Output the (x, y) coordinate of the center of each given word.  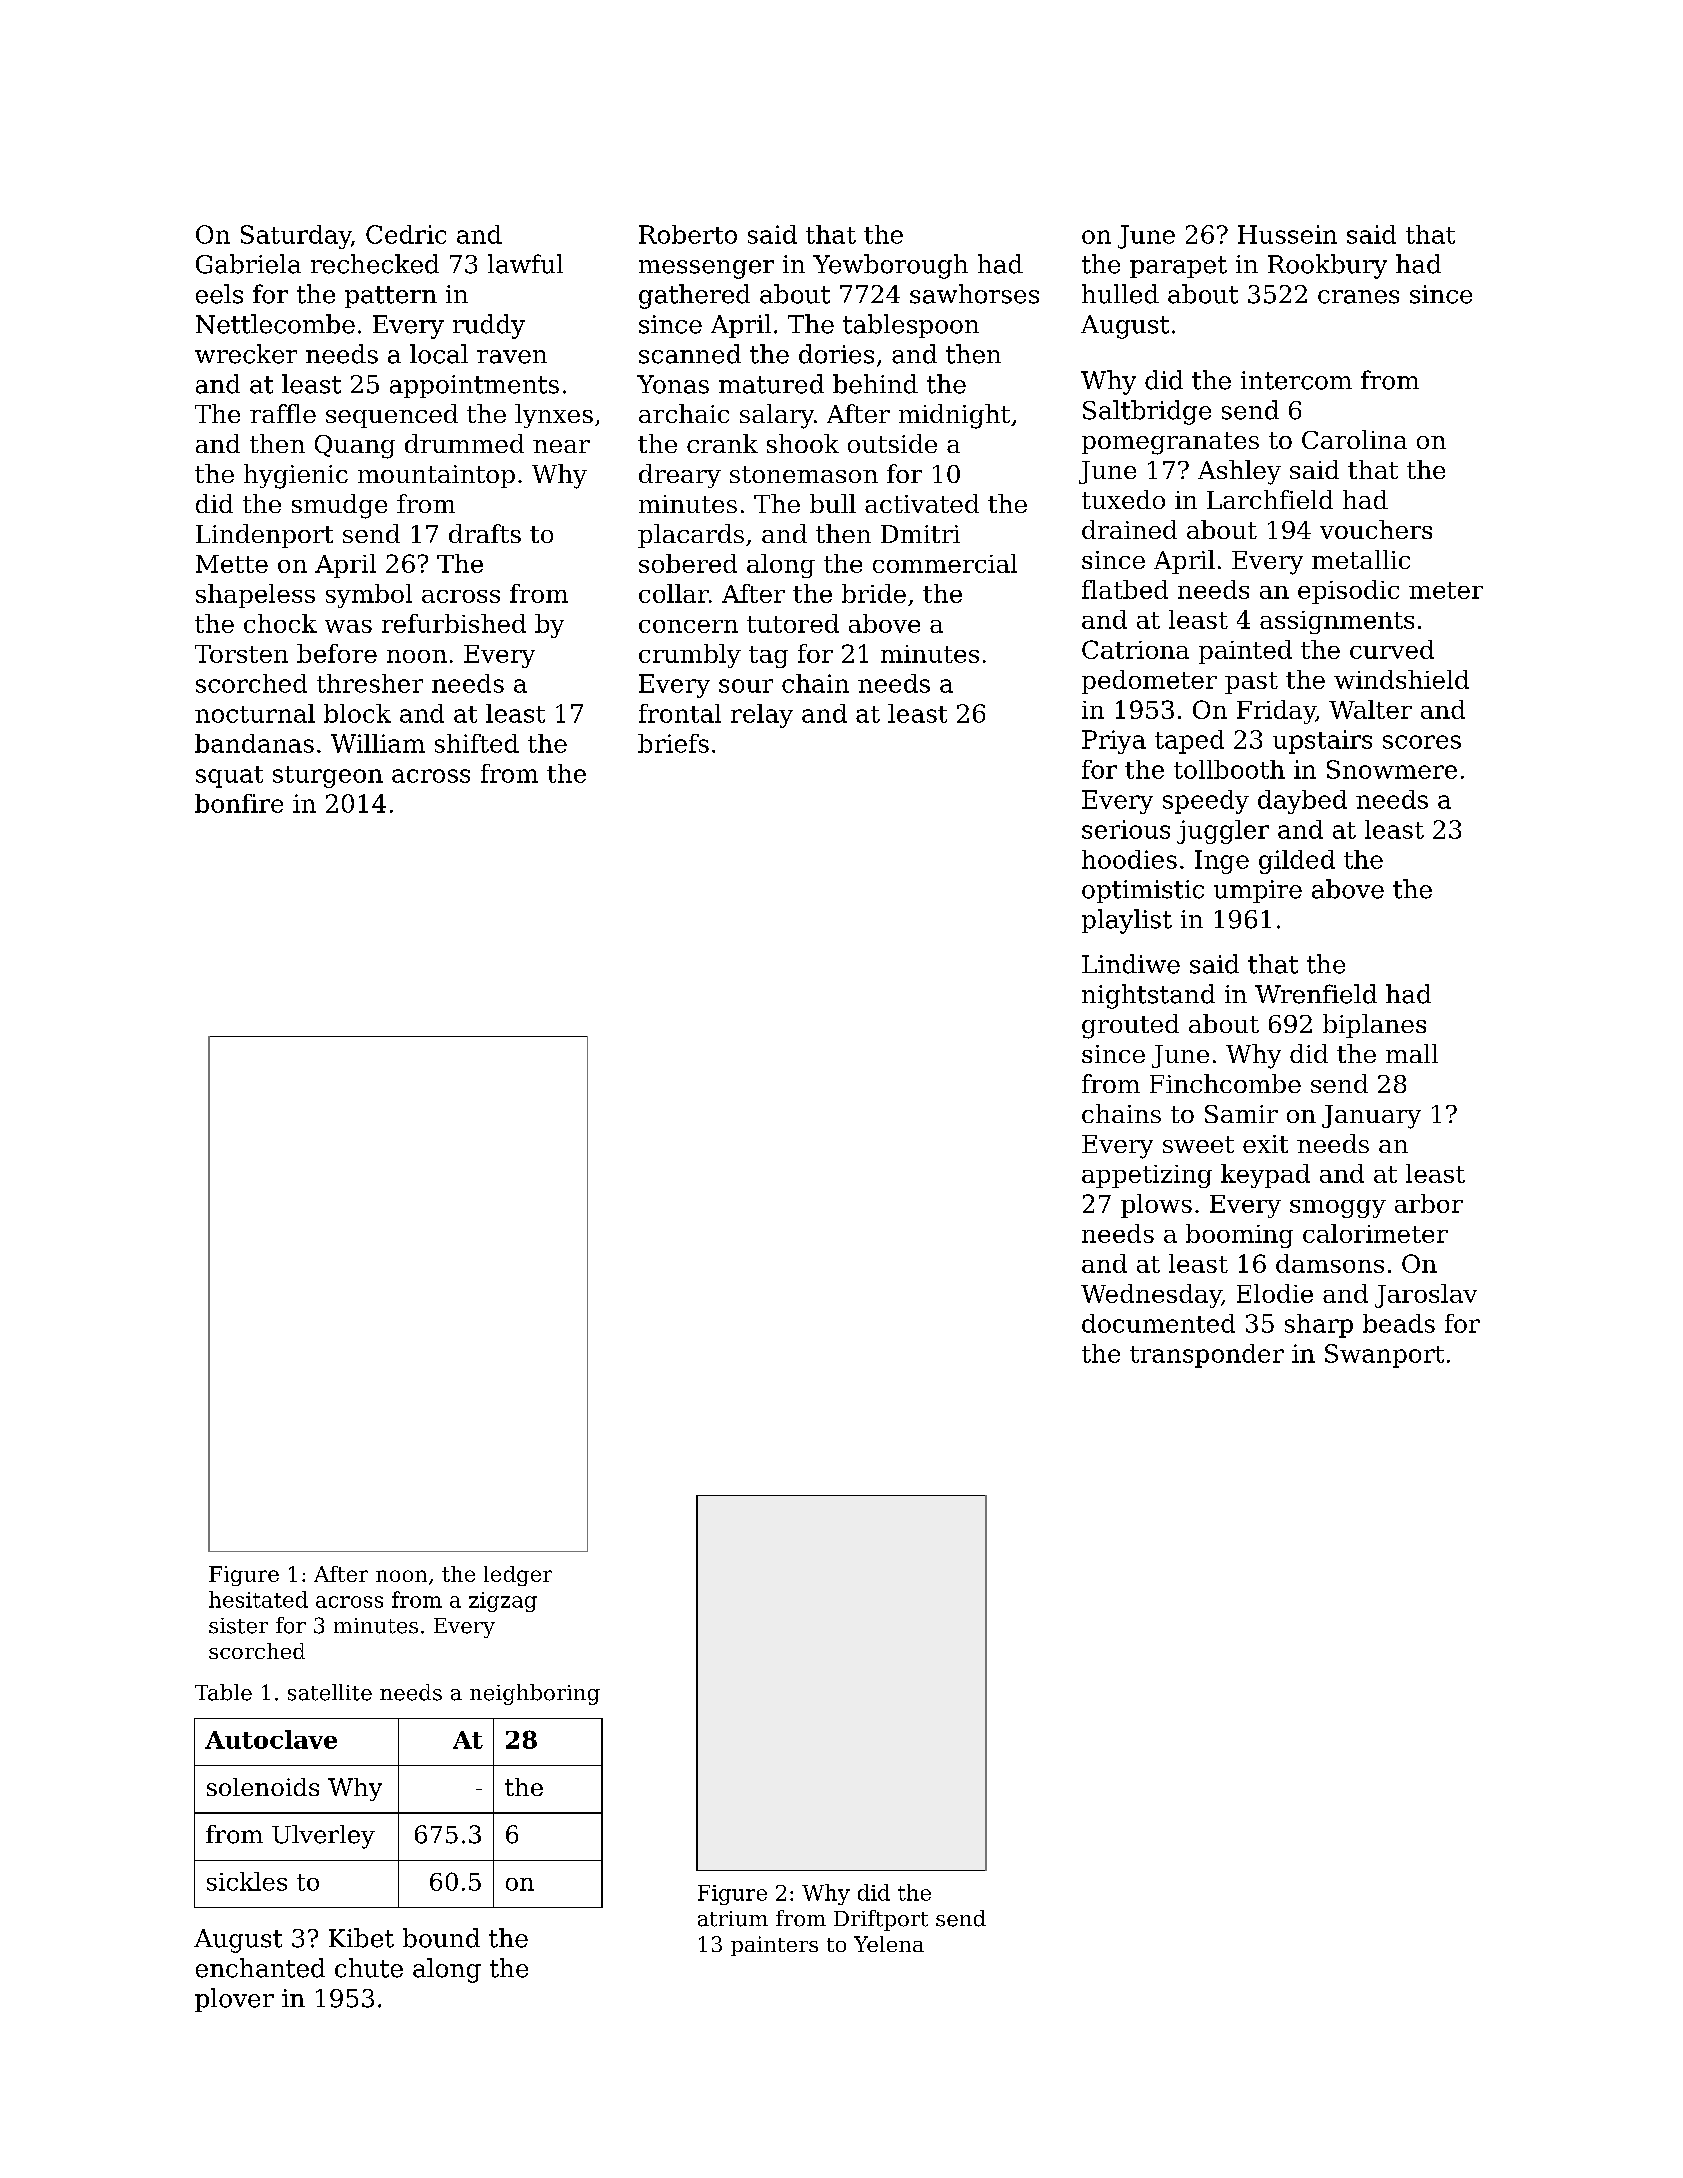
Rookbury (1327, 266)
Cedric (406, 234)
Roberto (688, 234)
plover (234, 2000)
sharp (1319, 1326)
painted (1245, 652)
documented (1158, 1323)
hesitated (258, 1599)
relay (762, 716)
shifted (477, 743)
